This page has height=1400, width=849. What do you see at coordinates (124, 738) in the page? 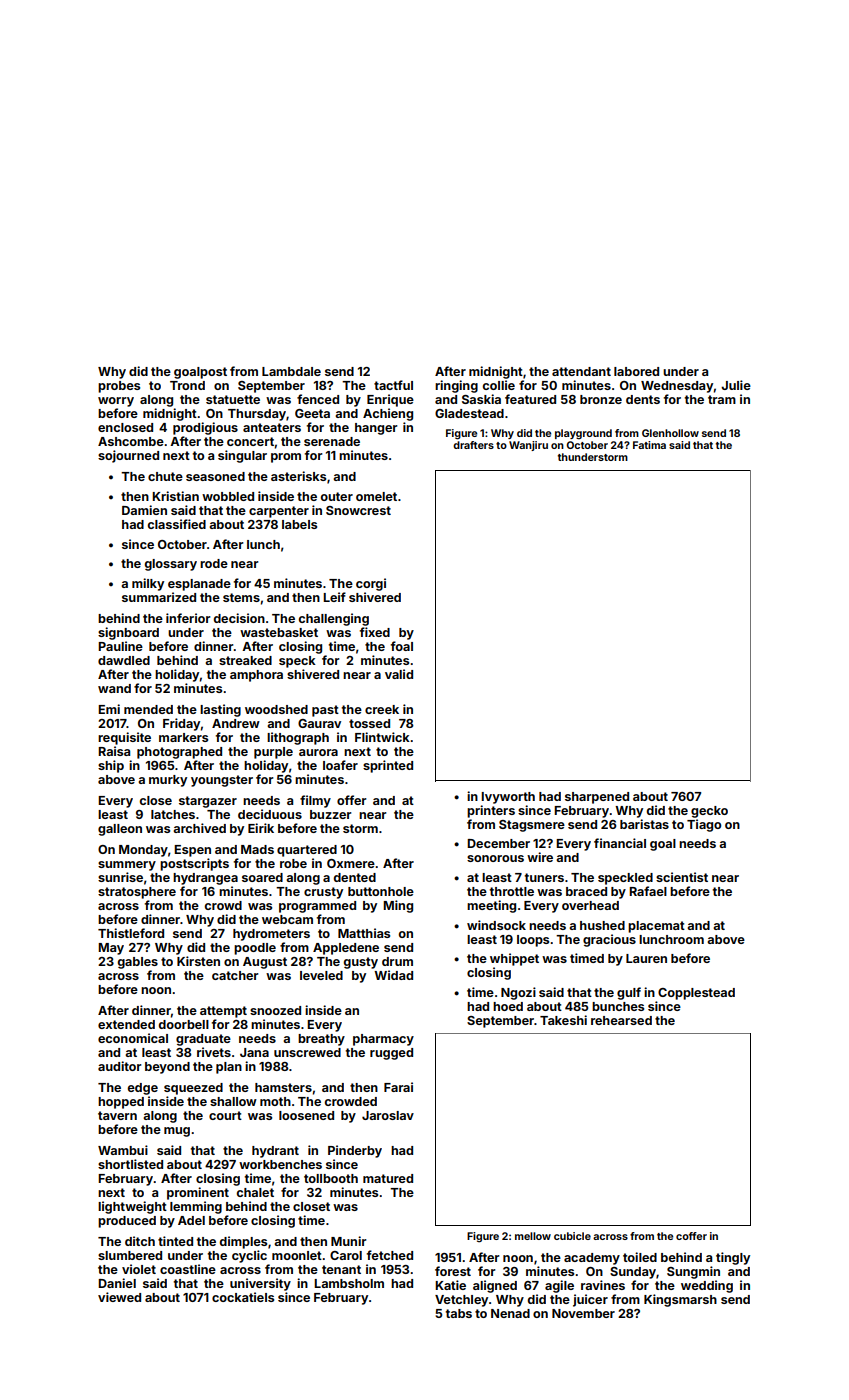
I see `requisite` at bounding box center [124, 738].
